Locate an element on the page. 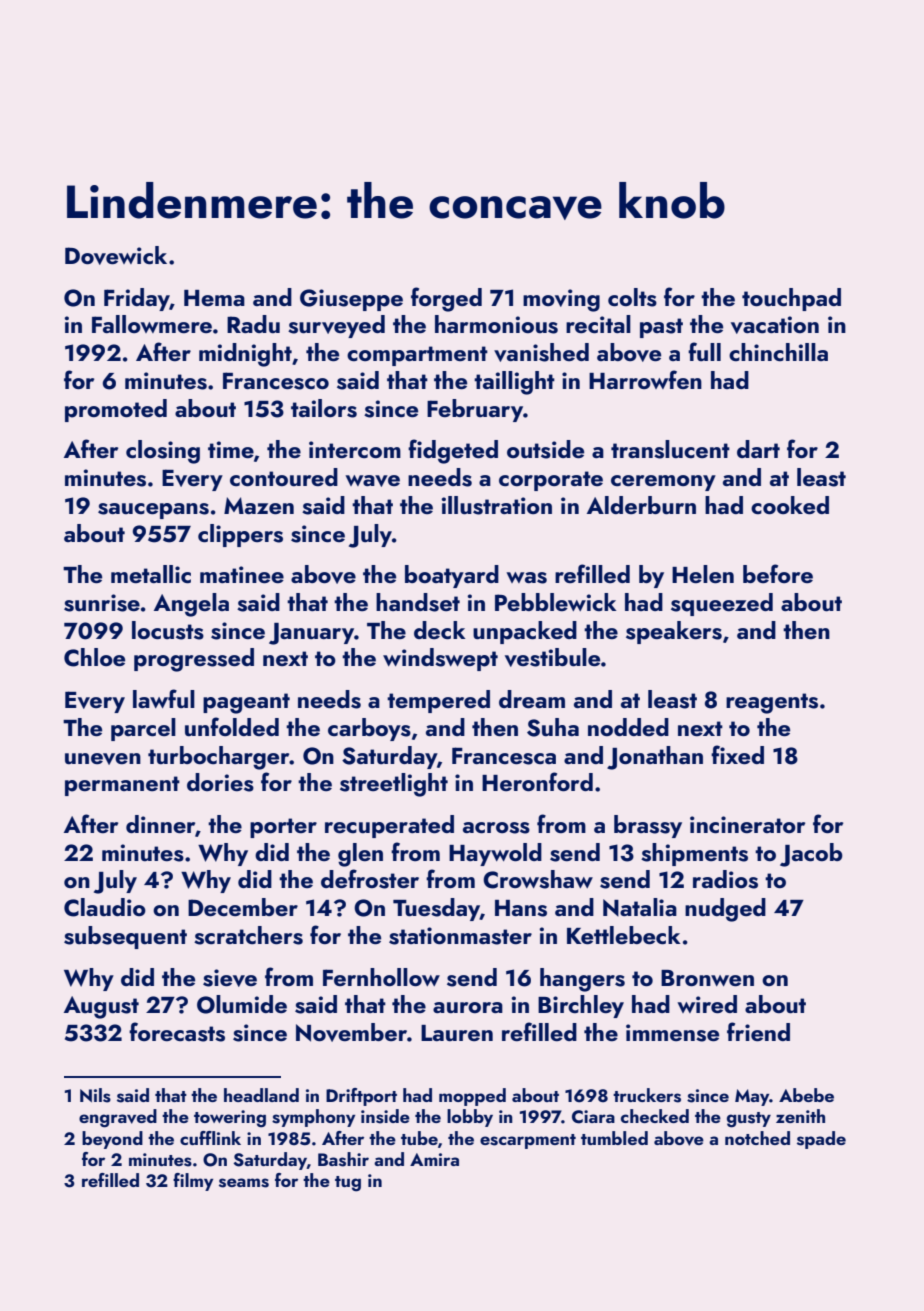 This image has height=1311, width=924. February is located at coordinates (475, 410).
